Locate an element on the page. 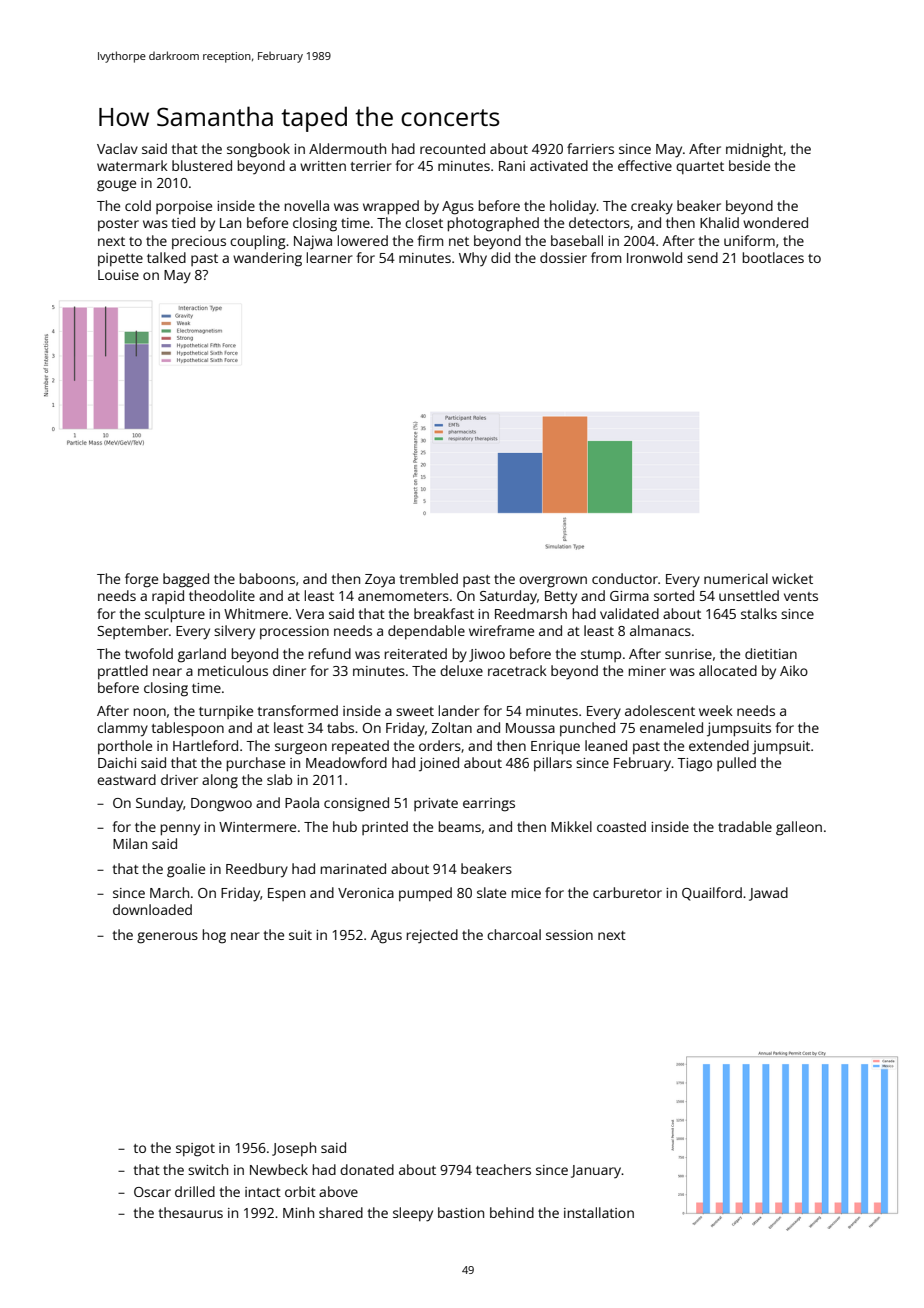 The height and width of the image is (1308, 924). Louise is located at coordinates (118, 275).
